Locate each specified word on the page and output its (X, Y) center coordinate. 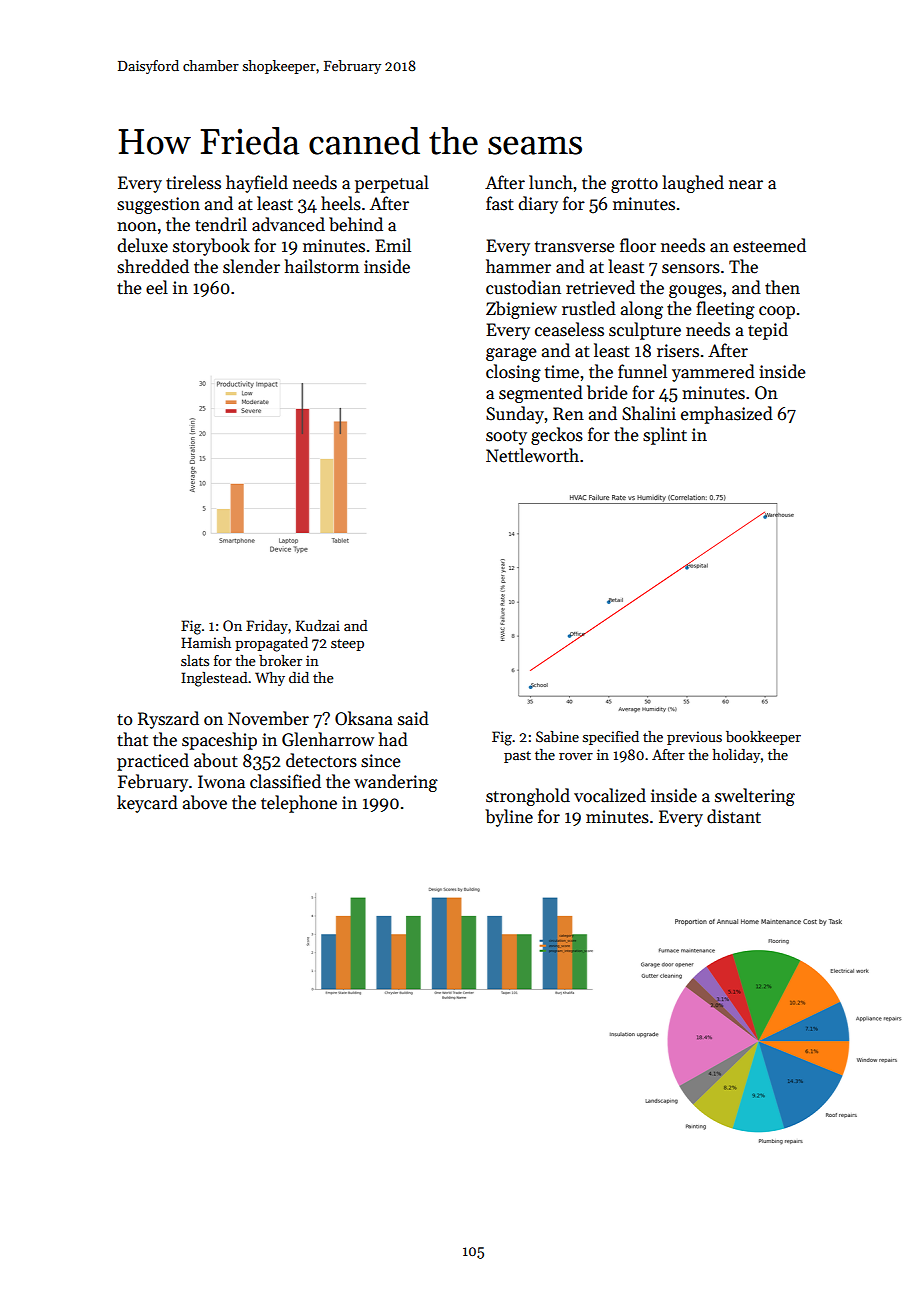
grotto (634, 185)
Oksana (364, 718)
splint (665, 436)
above (205, 802)
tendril (221, 224)
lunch (551, 182)
